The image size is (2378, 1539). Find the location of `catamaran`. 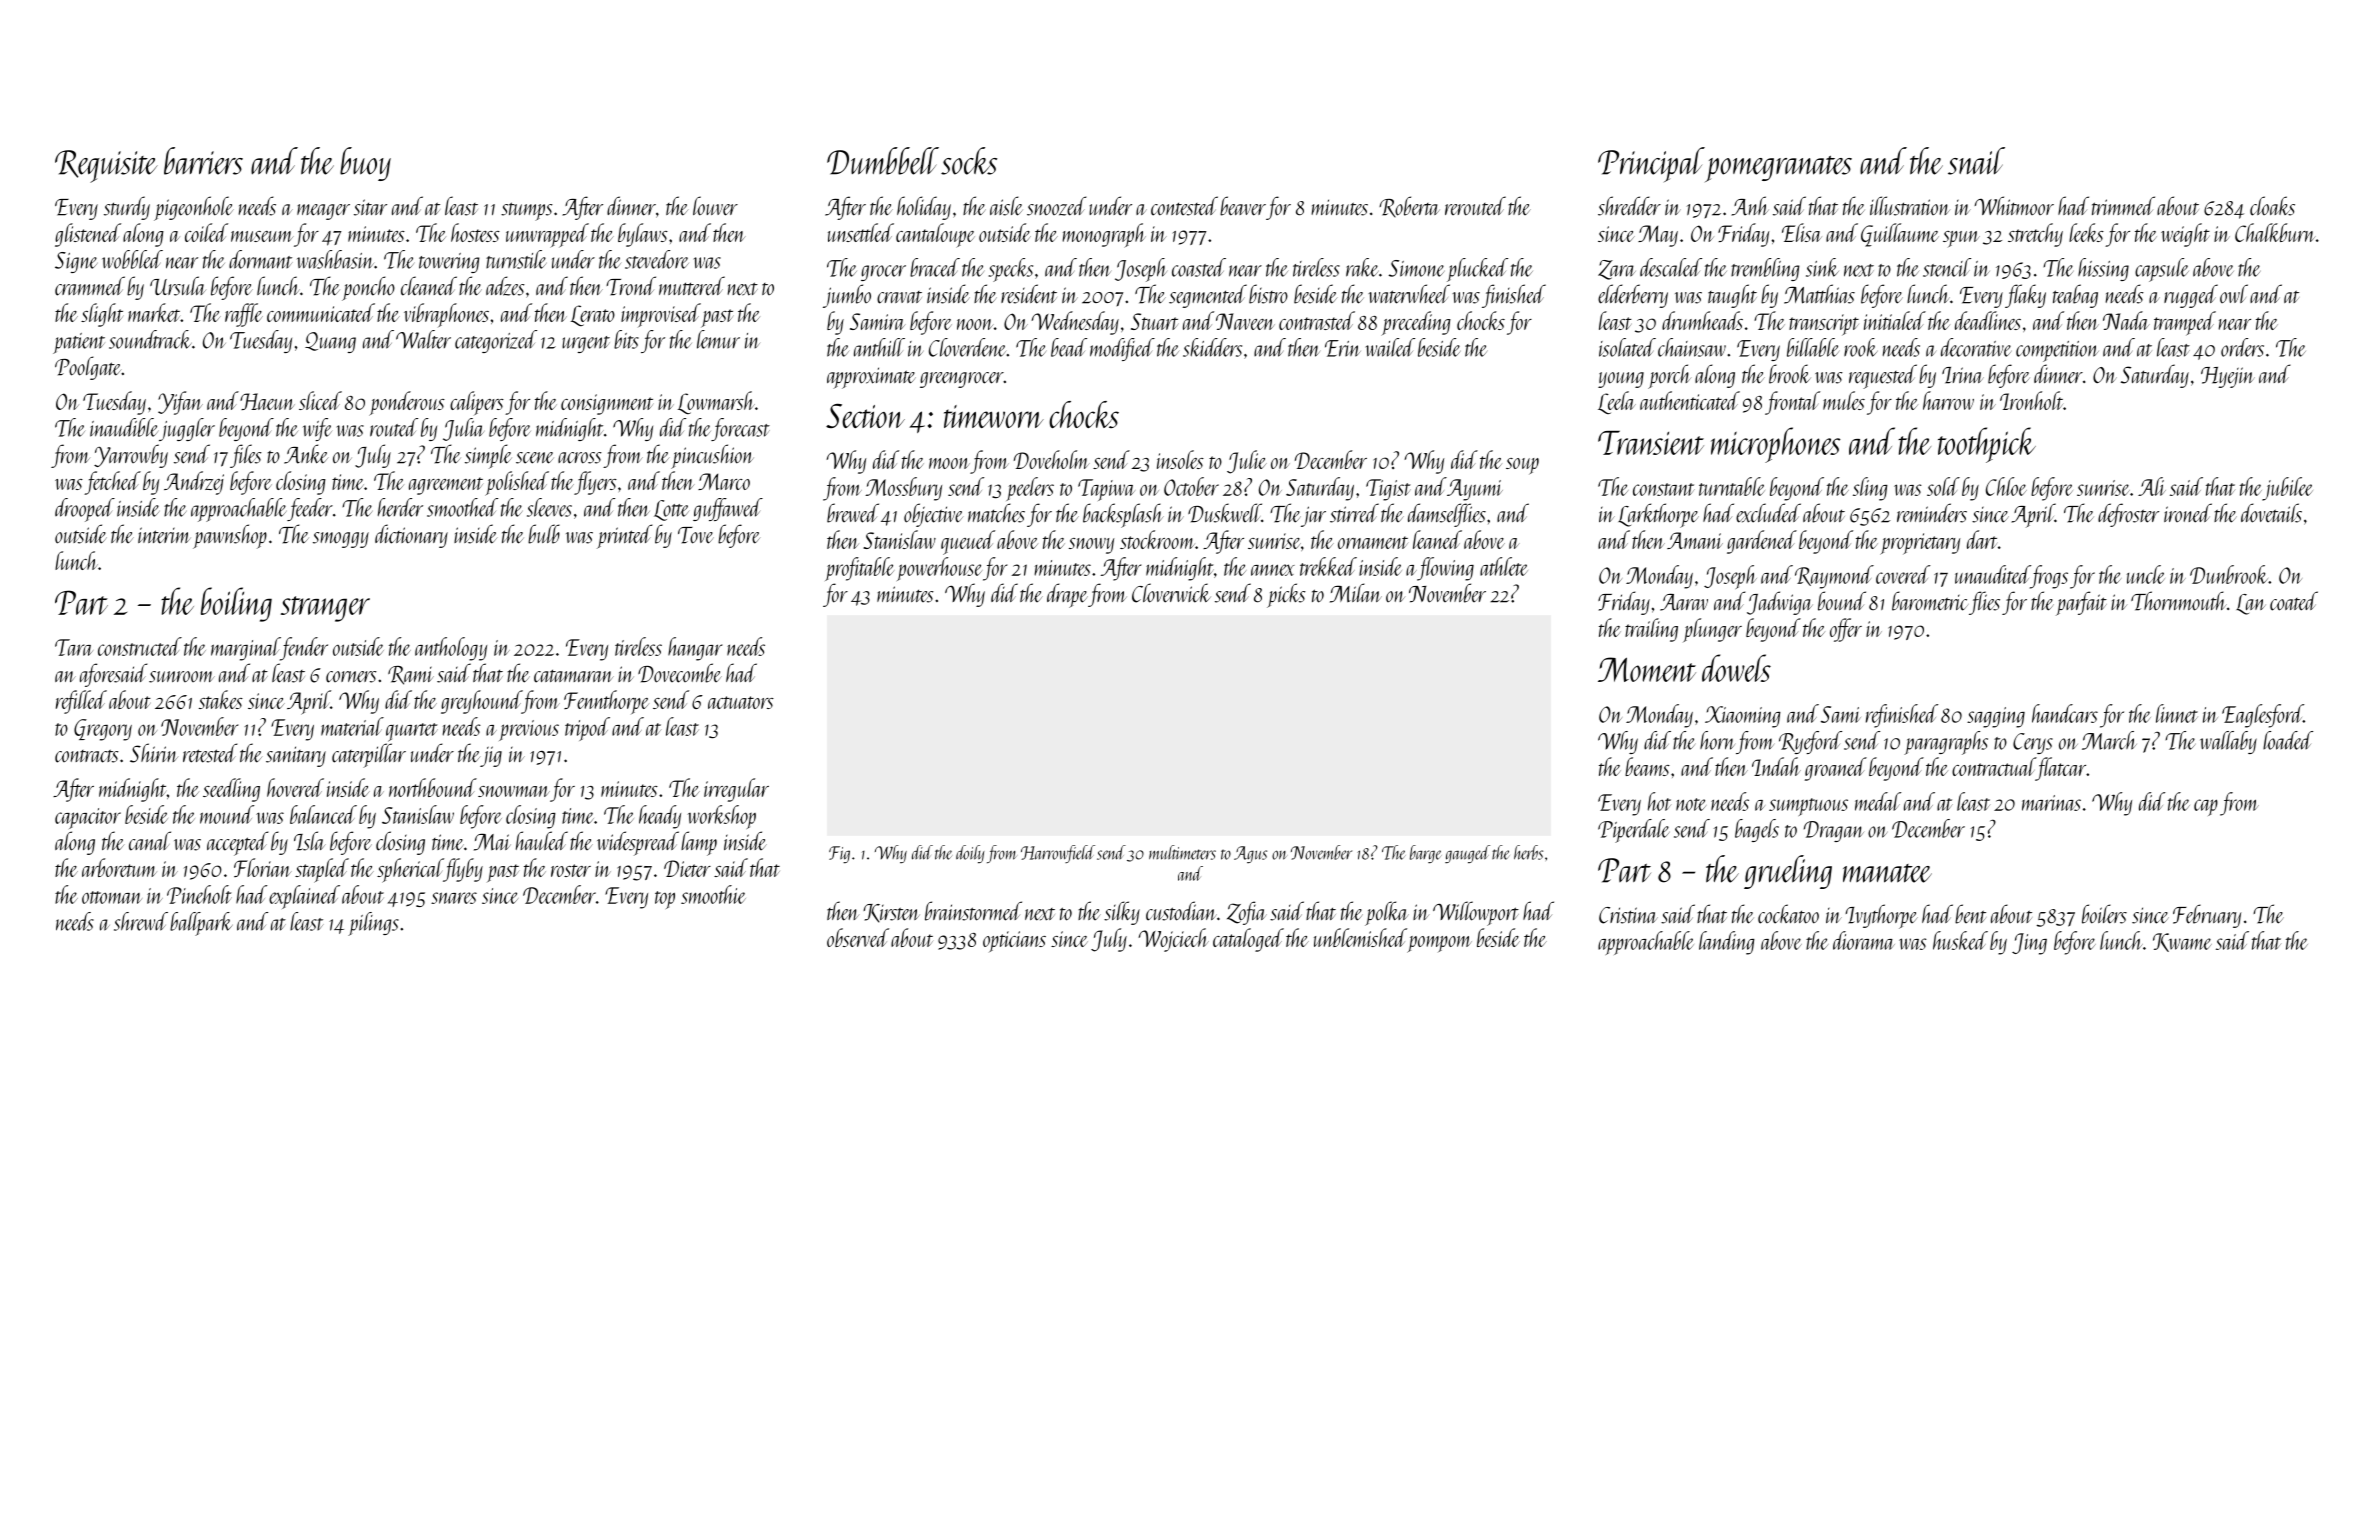

catamaran is located at coordinates (574, 676).
